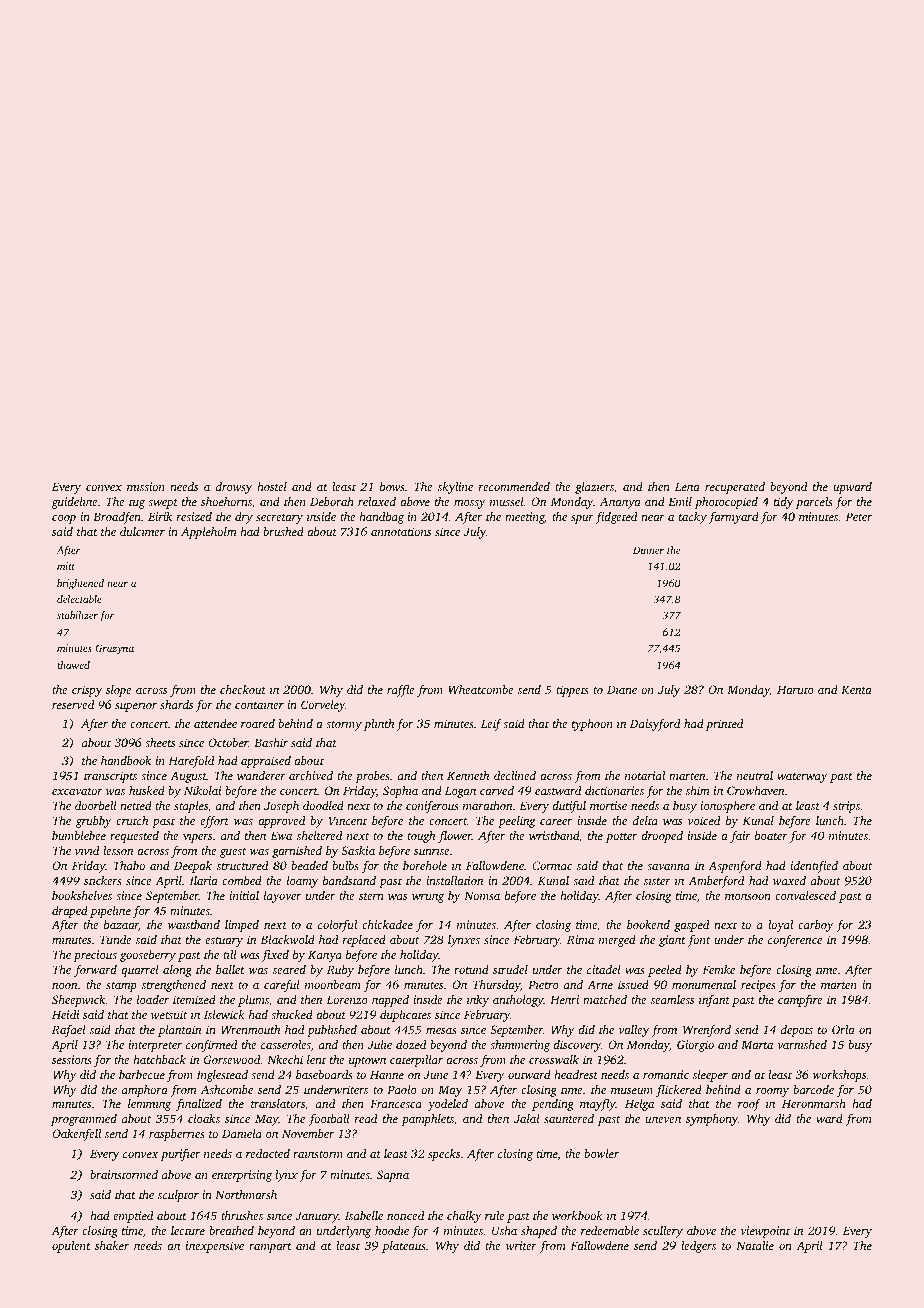 The image size is (924, 1308). Describe the element at coordinates (663, 1232) in the screenshot. I see `scullery` at that location.
